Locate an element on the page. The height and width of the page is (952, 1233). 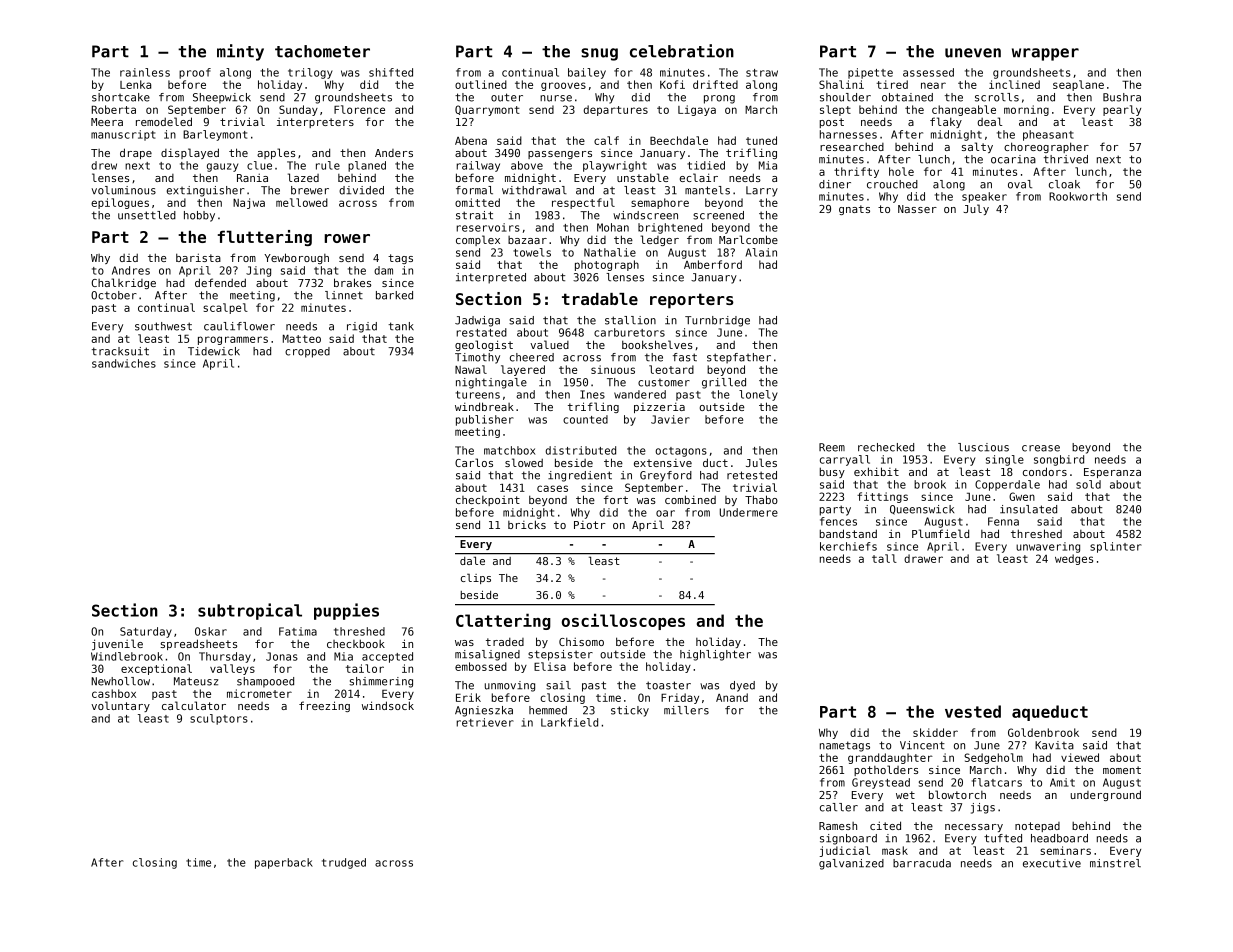
wedges is located at coordinates (1074, 559).
